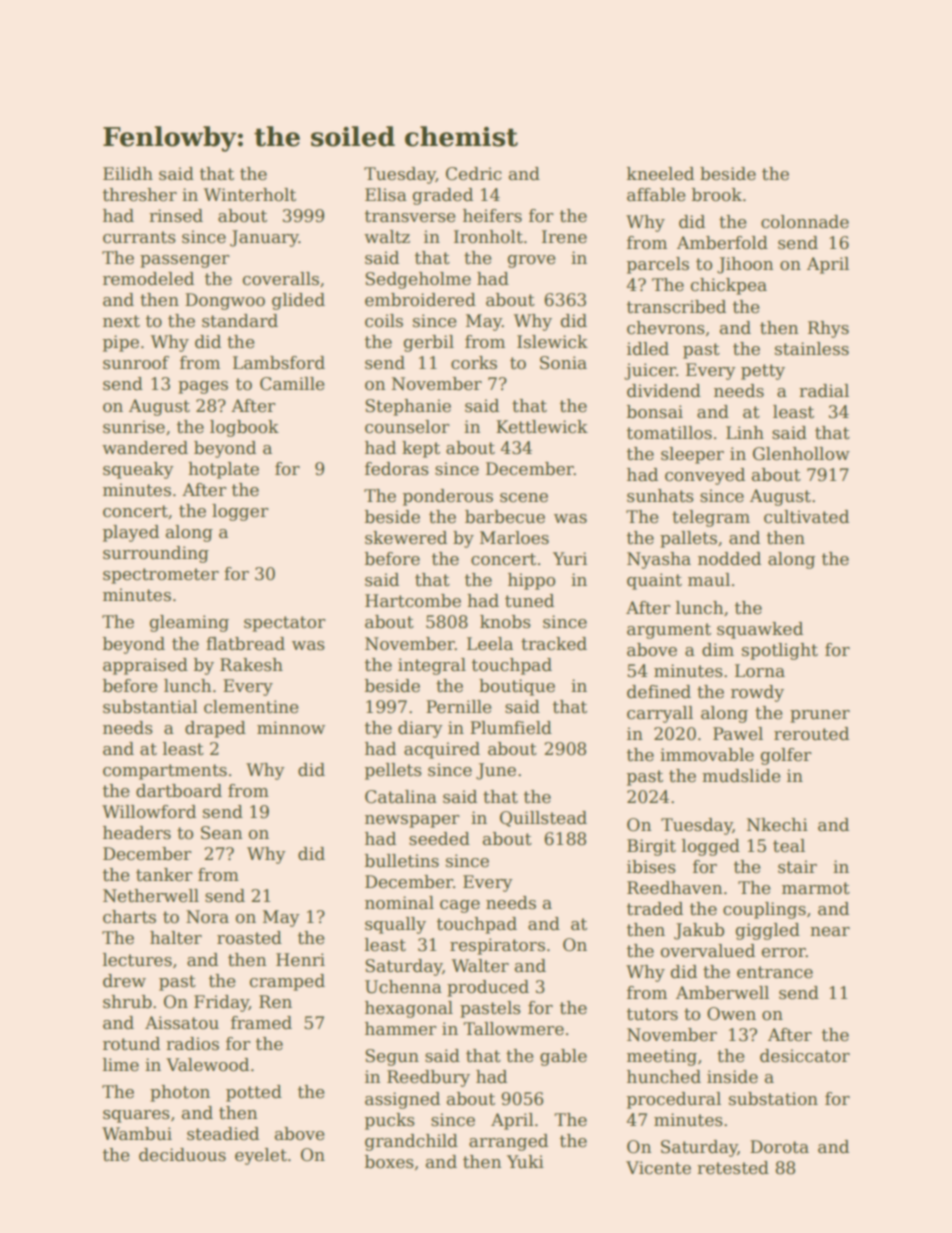 This page has width=952, height=1233. I want to click on knobs, so click(505, 622).
